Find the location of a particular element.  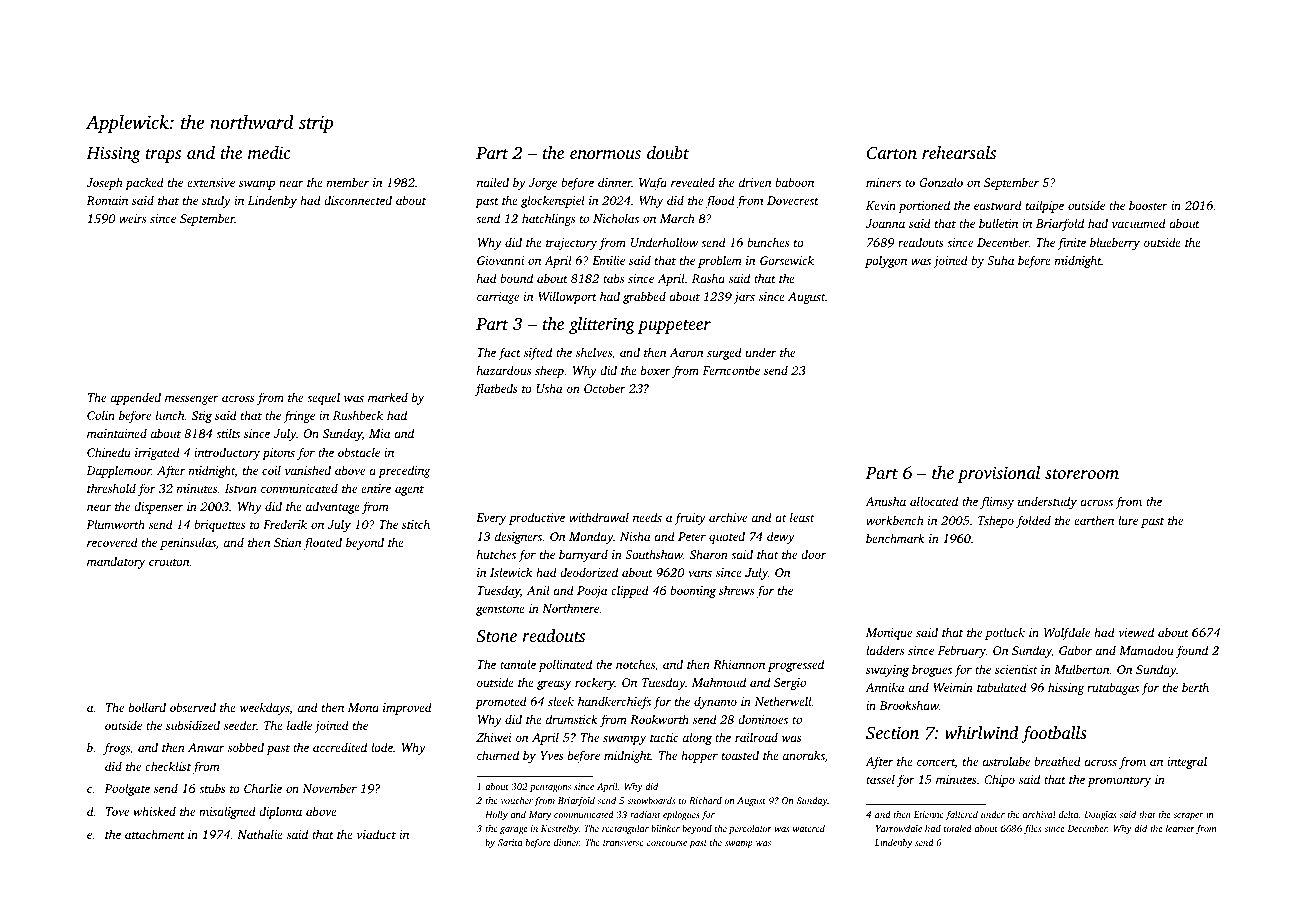

bollard is located at coordinates (147, 707).
